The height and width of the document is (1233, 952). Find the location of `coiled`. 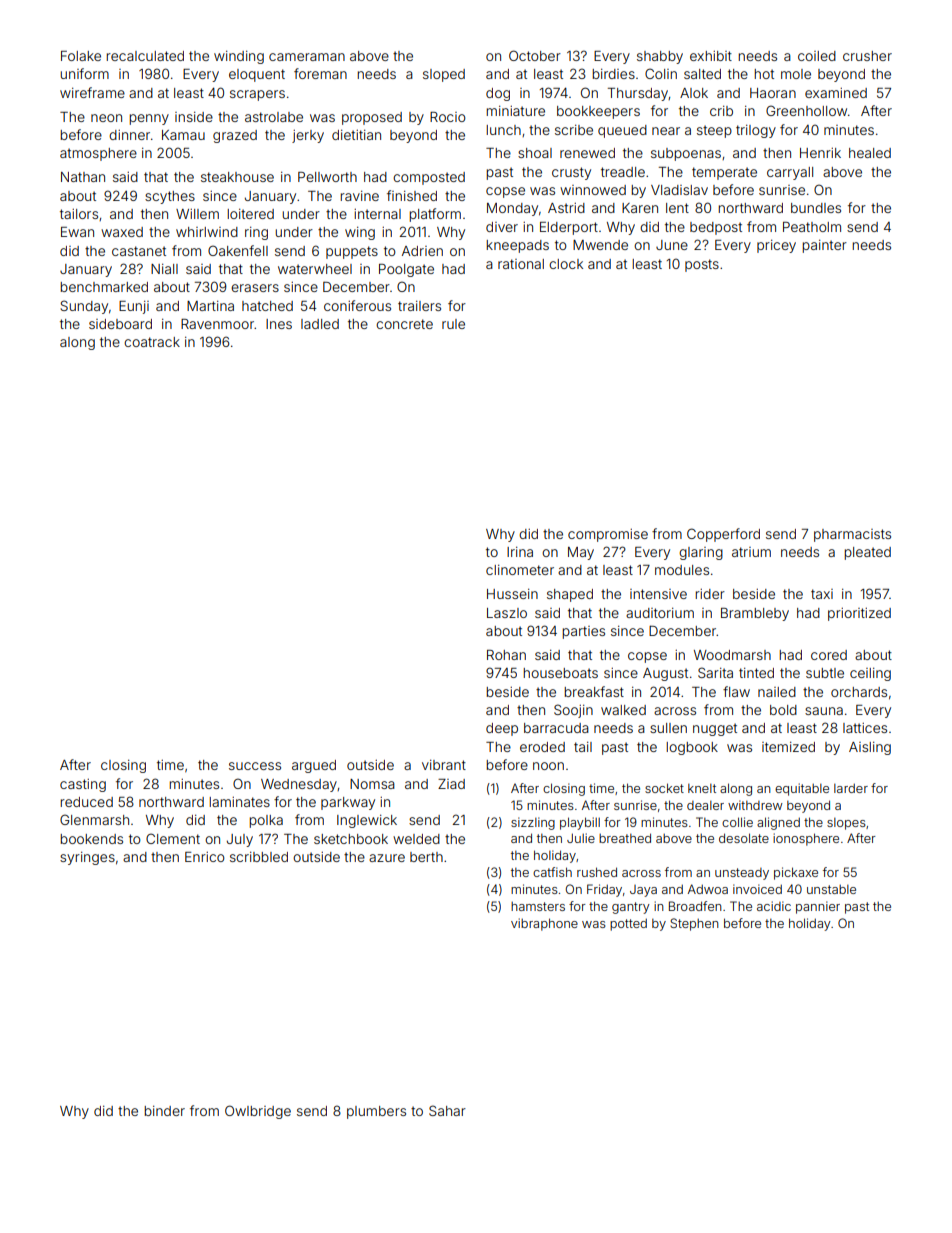

coiled is located at coordinates (817, 56).
